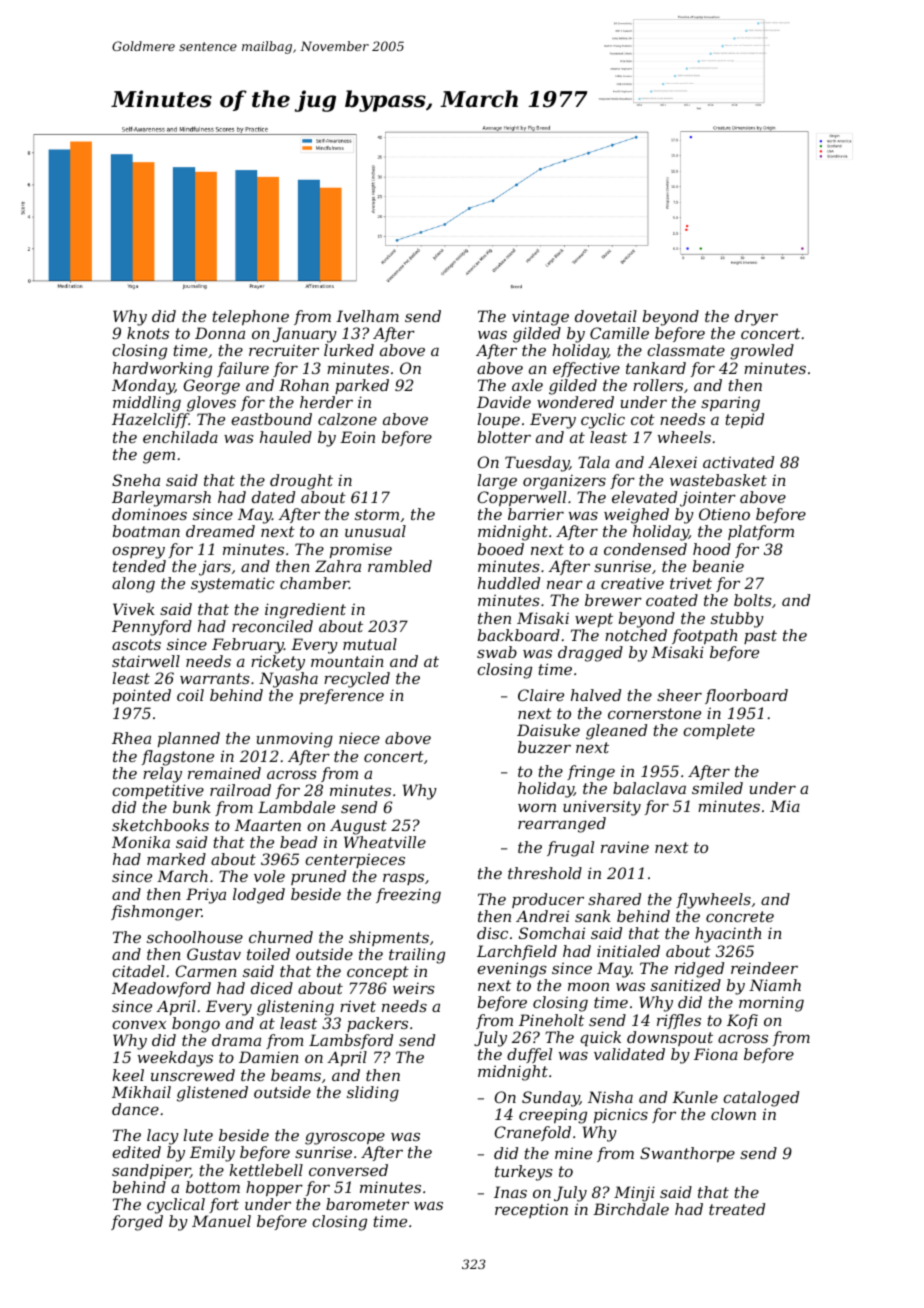  What do you see at coordinates (636, 635) in the screenshot?
I see `notched` at bounding box center [636, 635].
